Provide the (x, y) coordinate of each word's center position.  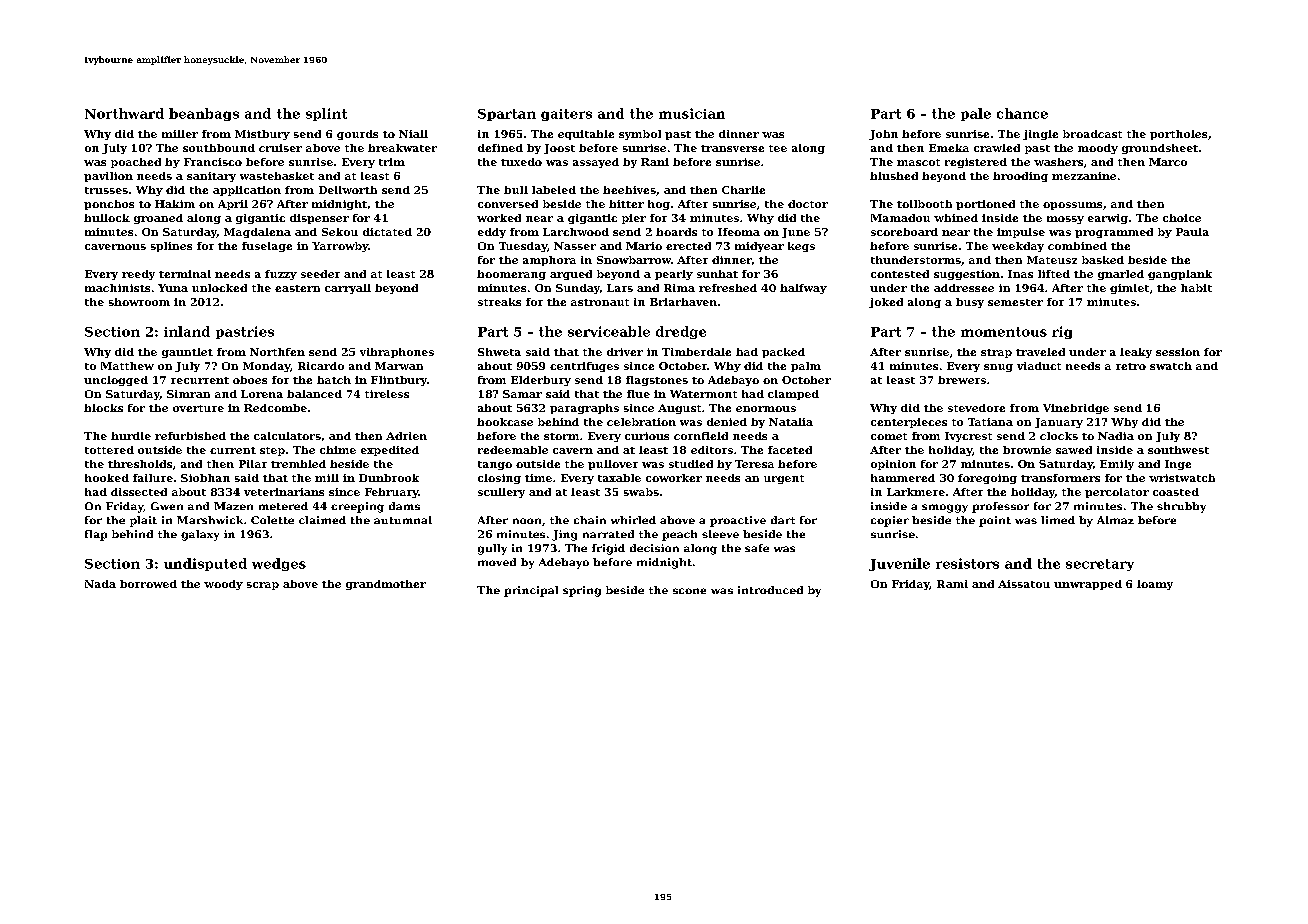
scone (689, 591)
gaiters (566, 115)
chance (1022, 113)
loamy (1155, 585)
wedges (279, 564)
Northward (124, 113)
